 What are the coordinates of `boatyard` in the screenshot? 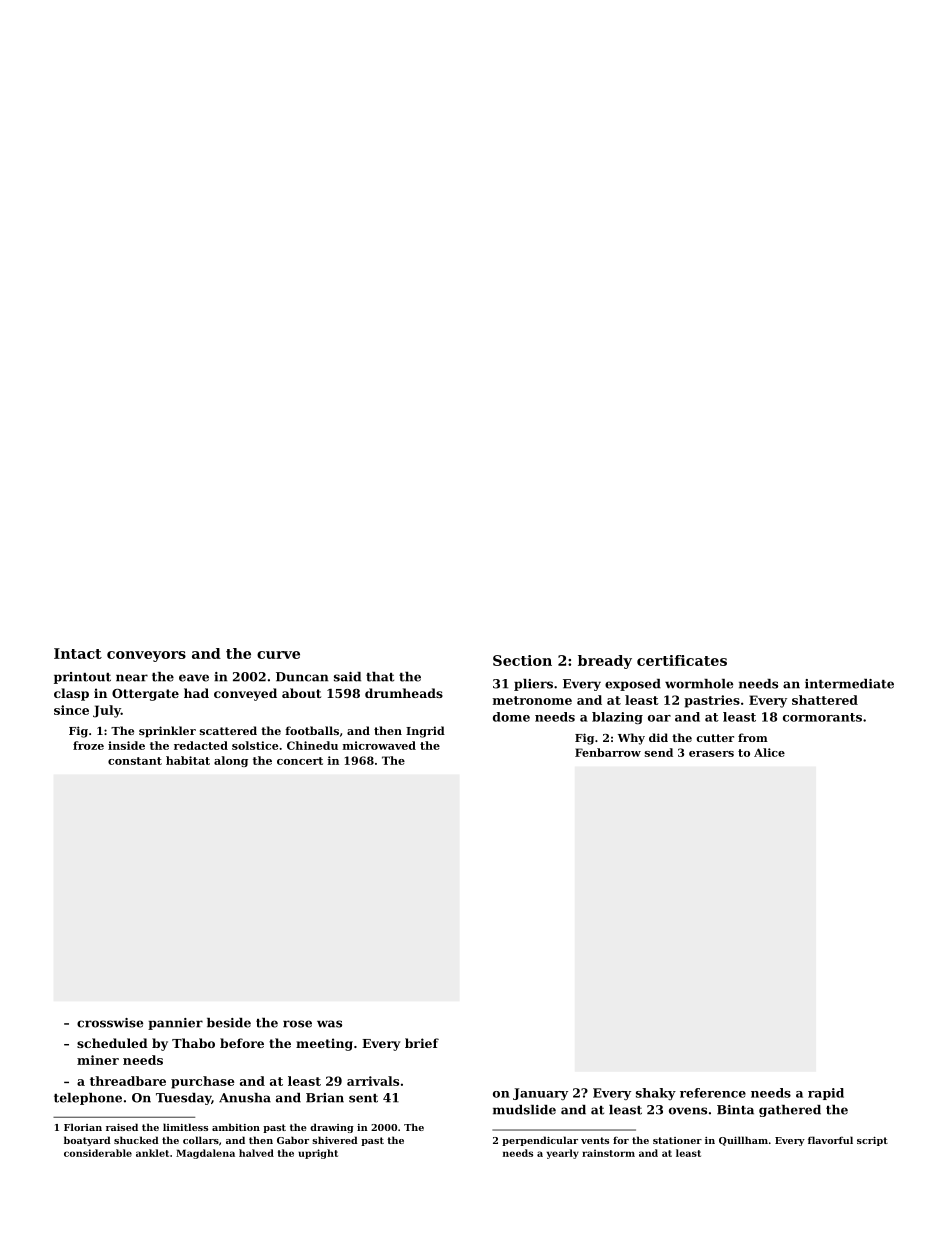 It's located at (87, 1141).
